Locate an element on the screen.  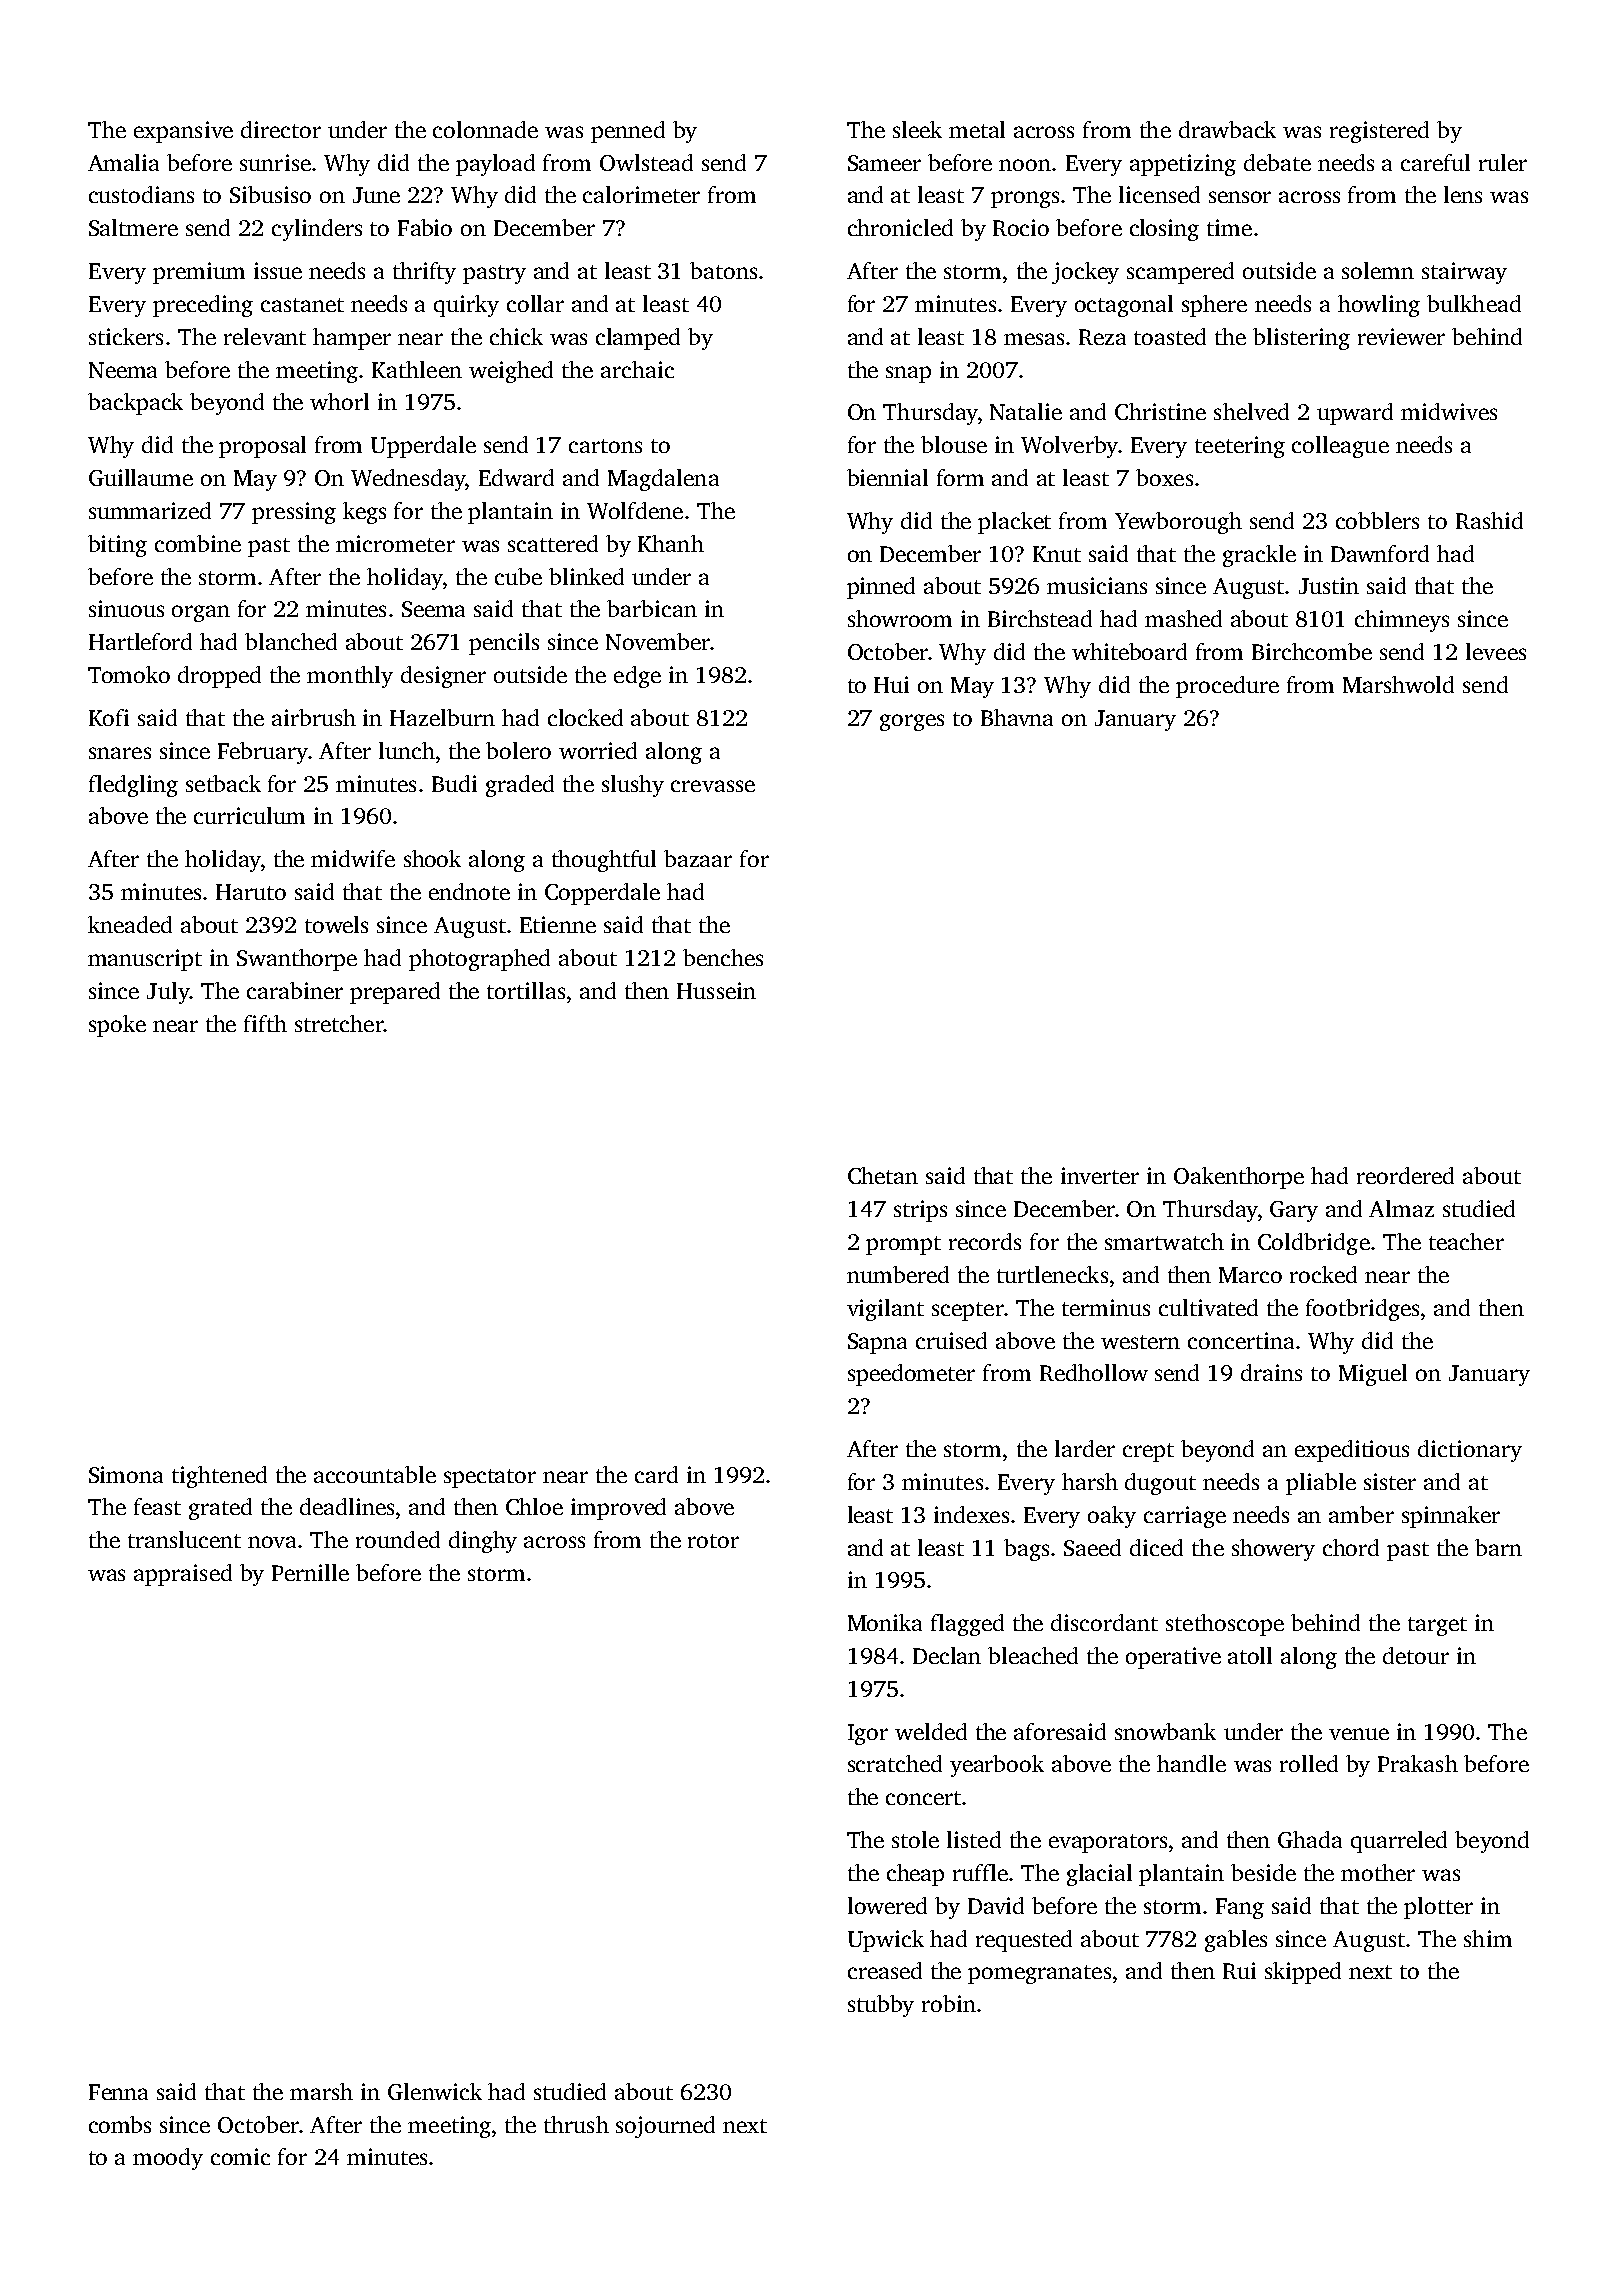
rotor is located at coordinates (713, 1541).
